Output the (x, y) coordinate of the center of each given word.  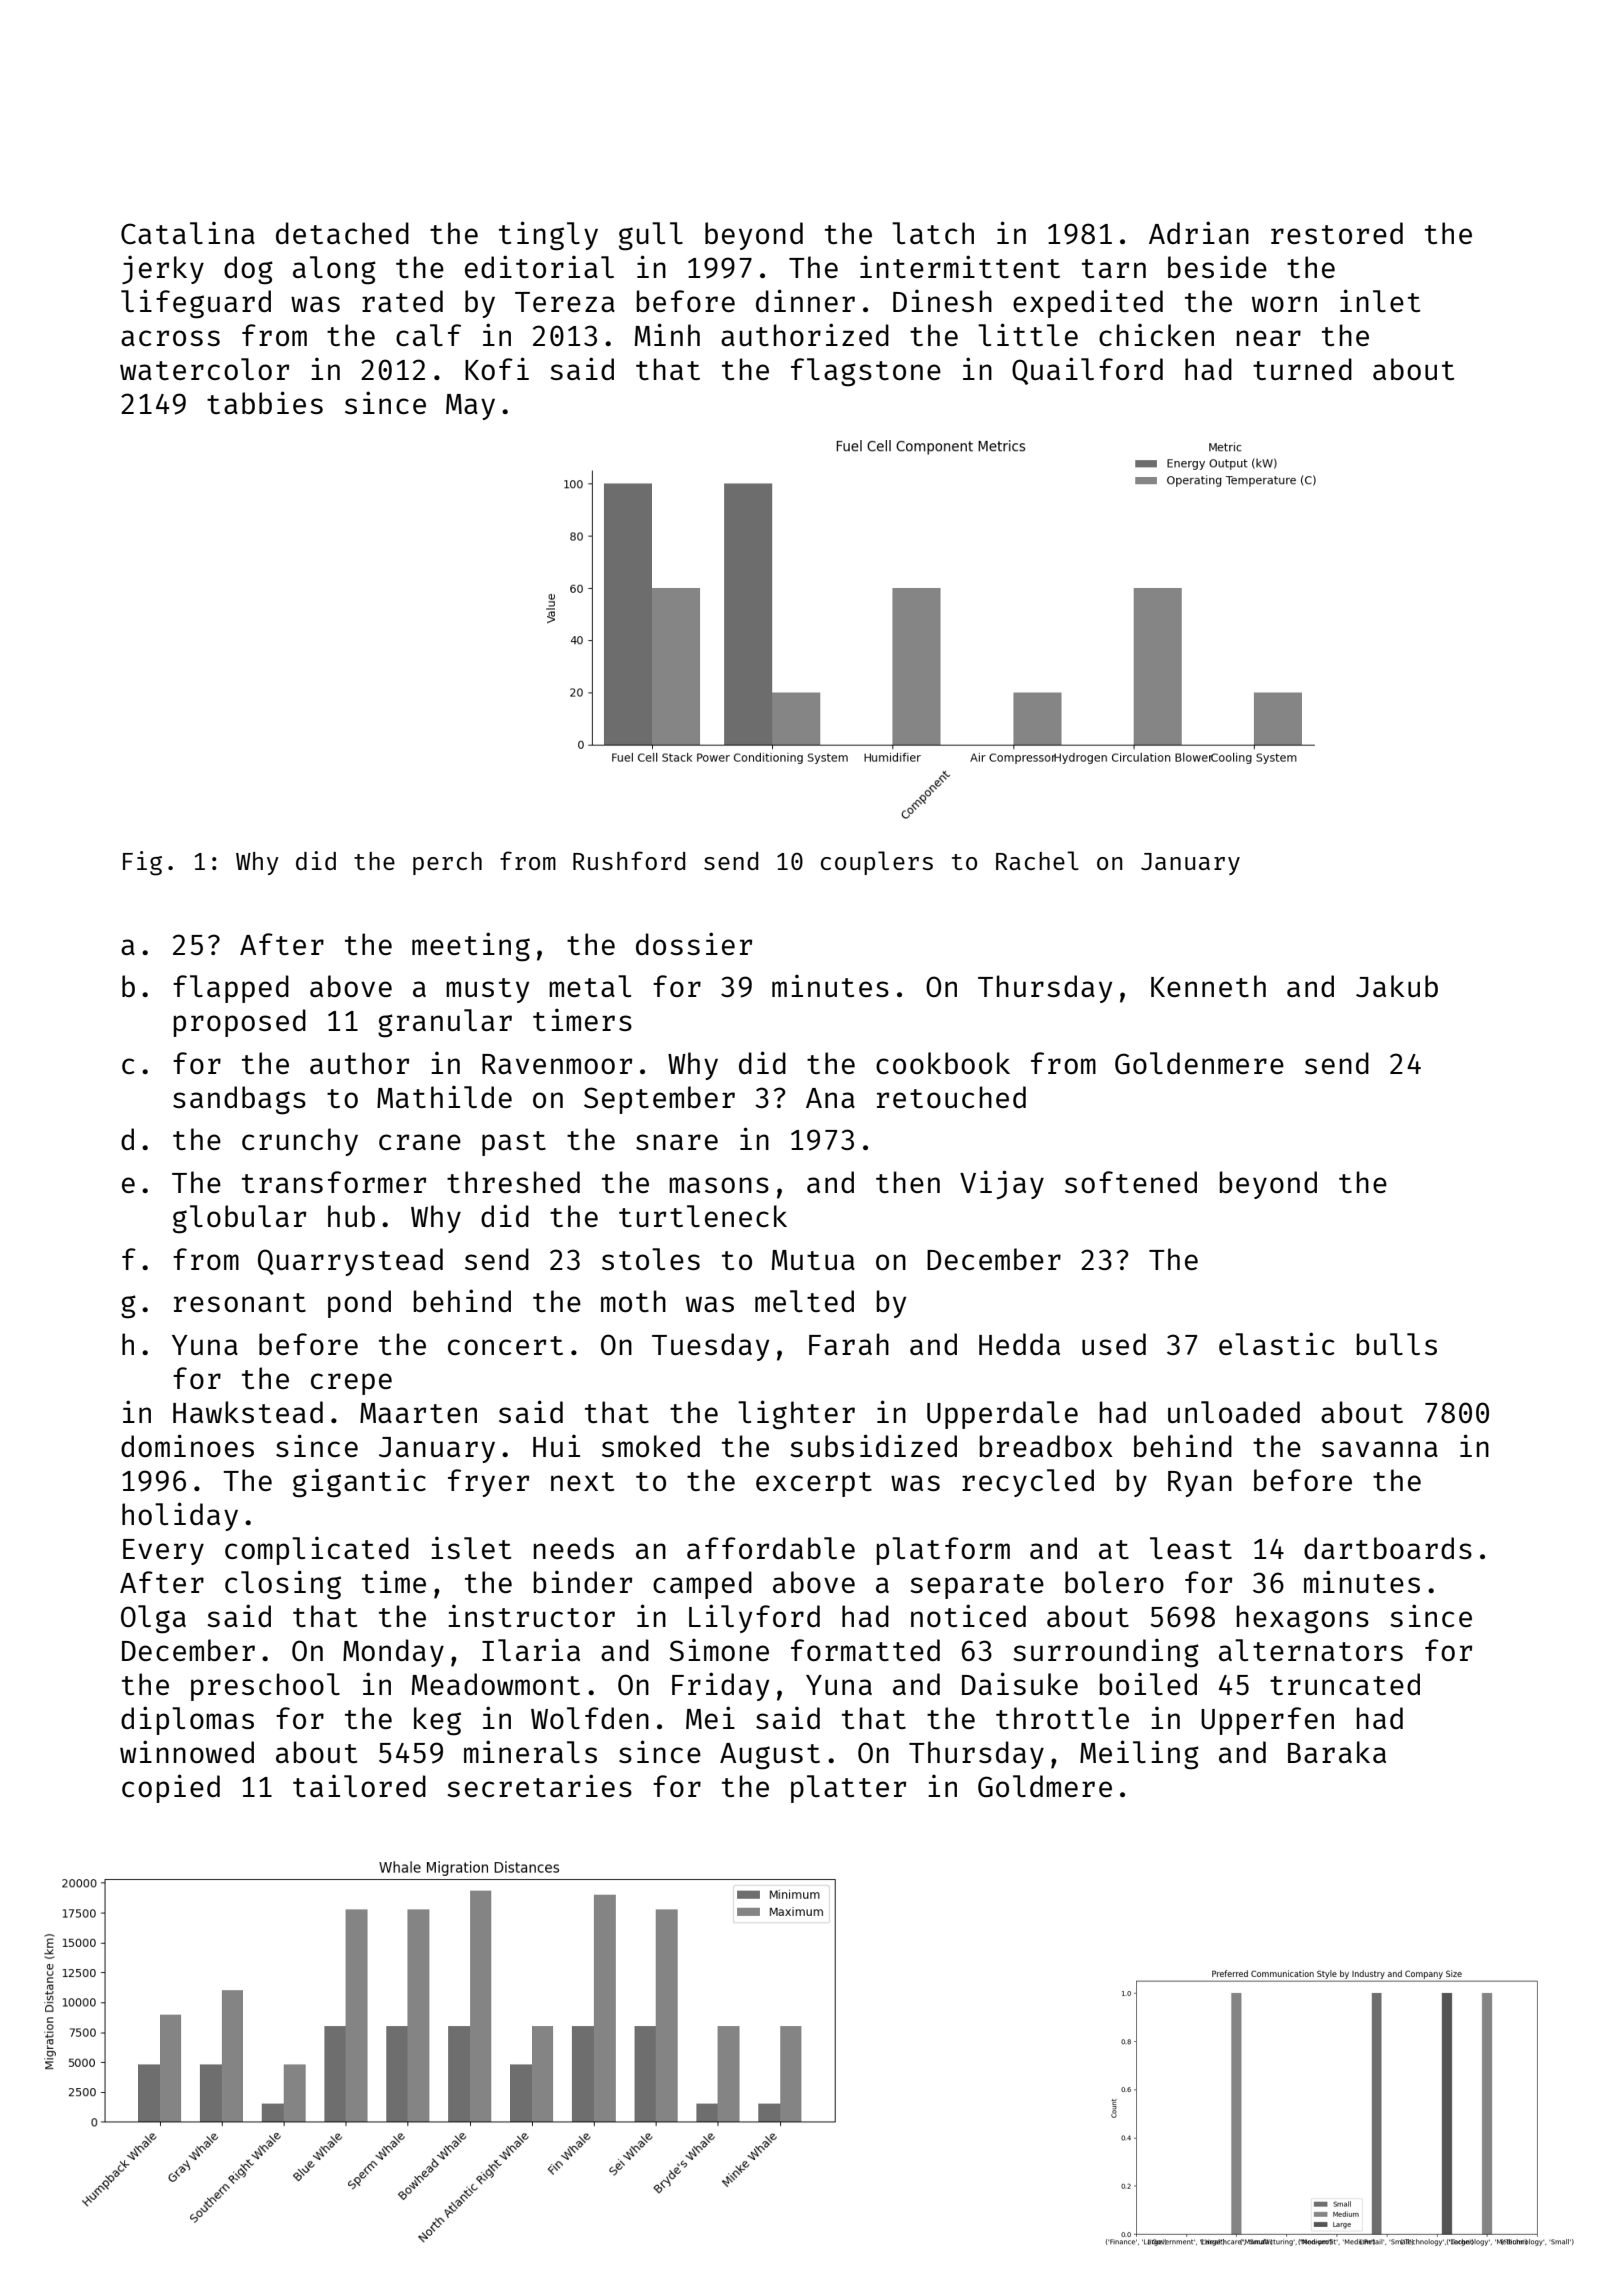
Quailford (1087, 371)
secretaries (539, 1785)
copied (171, 1788)
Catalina (188, 233)
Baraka (1337, 1752)
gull (651, 236)
